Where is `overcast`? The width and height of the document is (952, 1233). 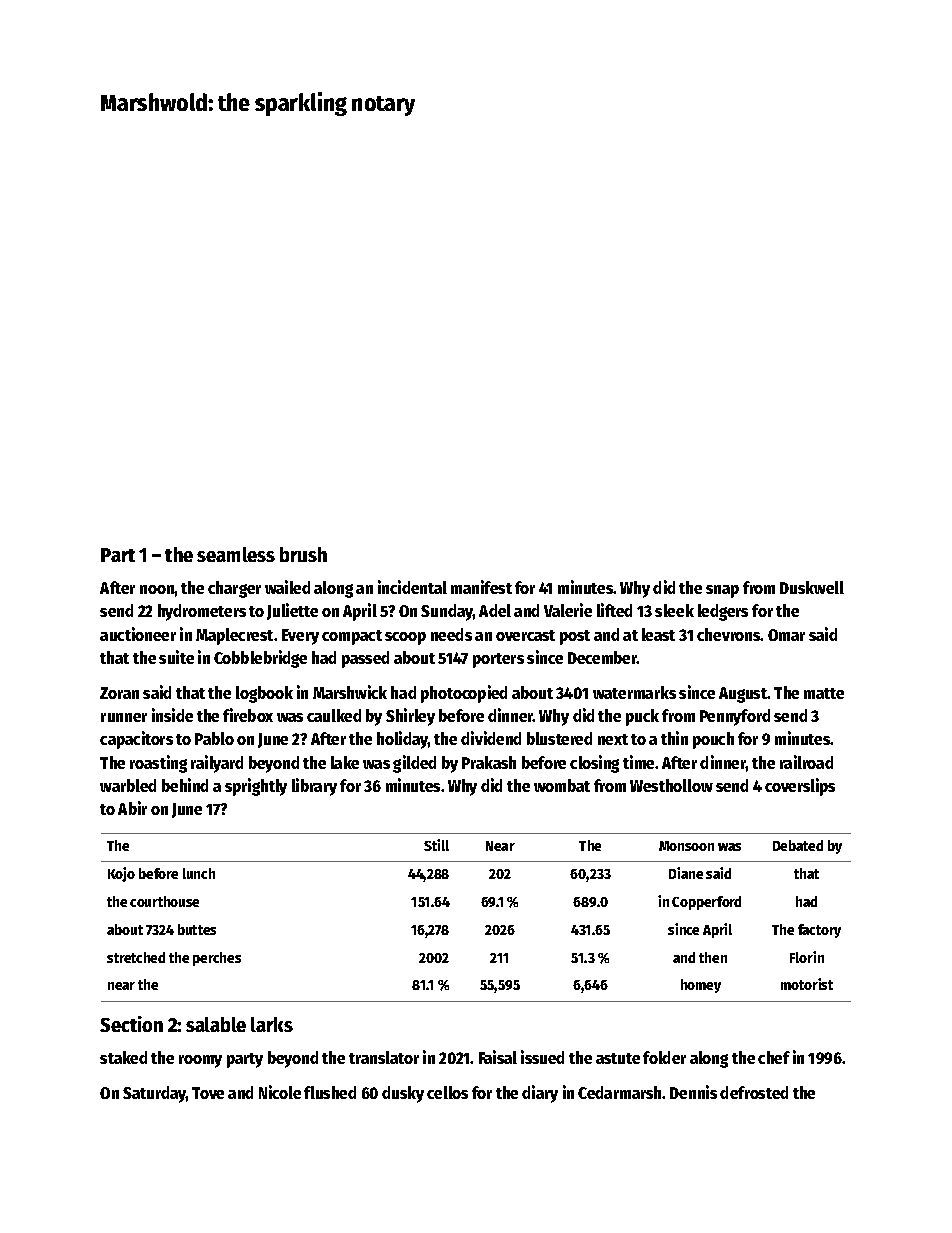
overcast is located at coordinates (525, 635).
